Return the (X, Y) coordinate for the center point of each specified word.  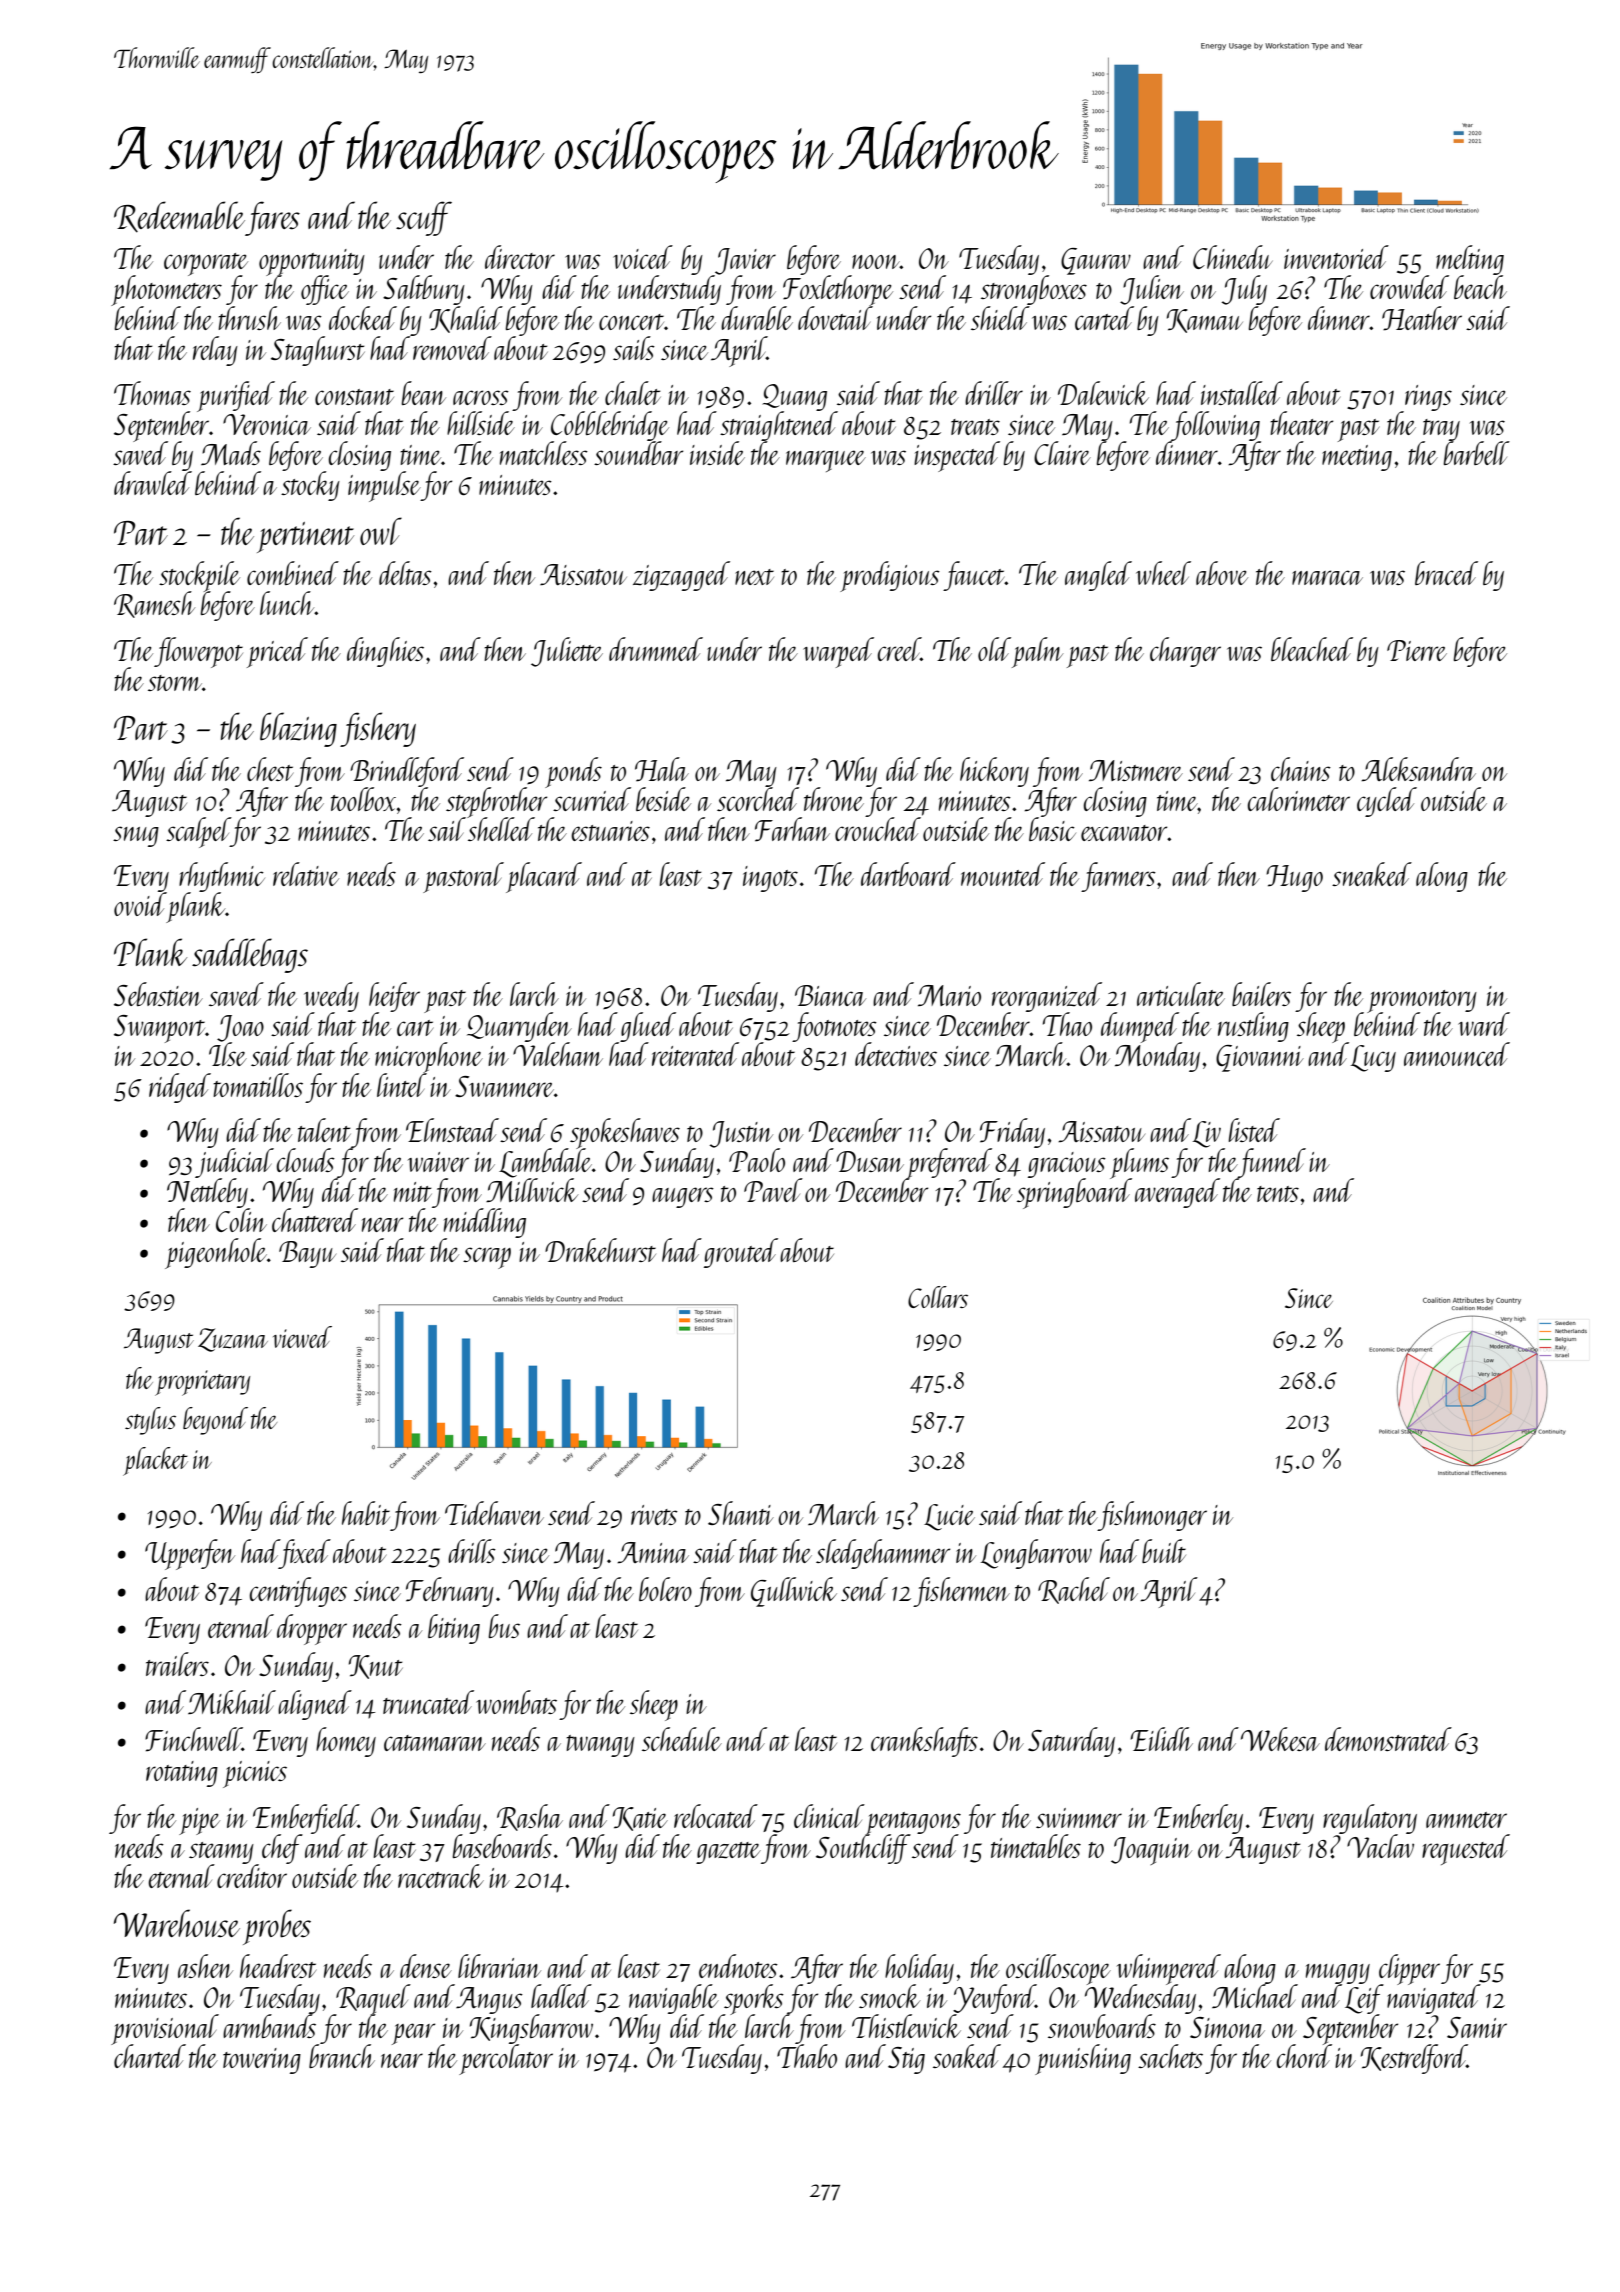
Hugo (1294, 878)
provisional (165, 2029)
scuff (424, 218)
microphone (429, 1057)
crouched (878, 829)
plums (1139, 1163)
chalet (633, 393)
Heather (1422, 318)
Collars (938, 1297)
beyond (215, 1421)
